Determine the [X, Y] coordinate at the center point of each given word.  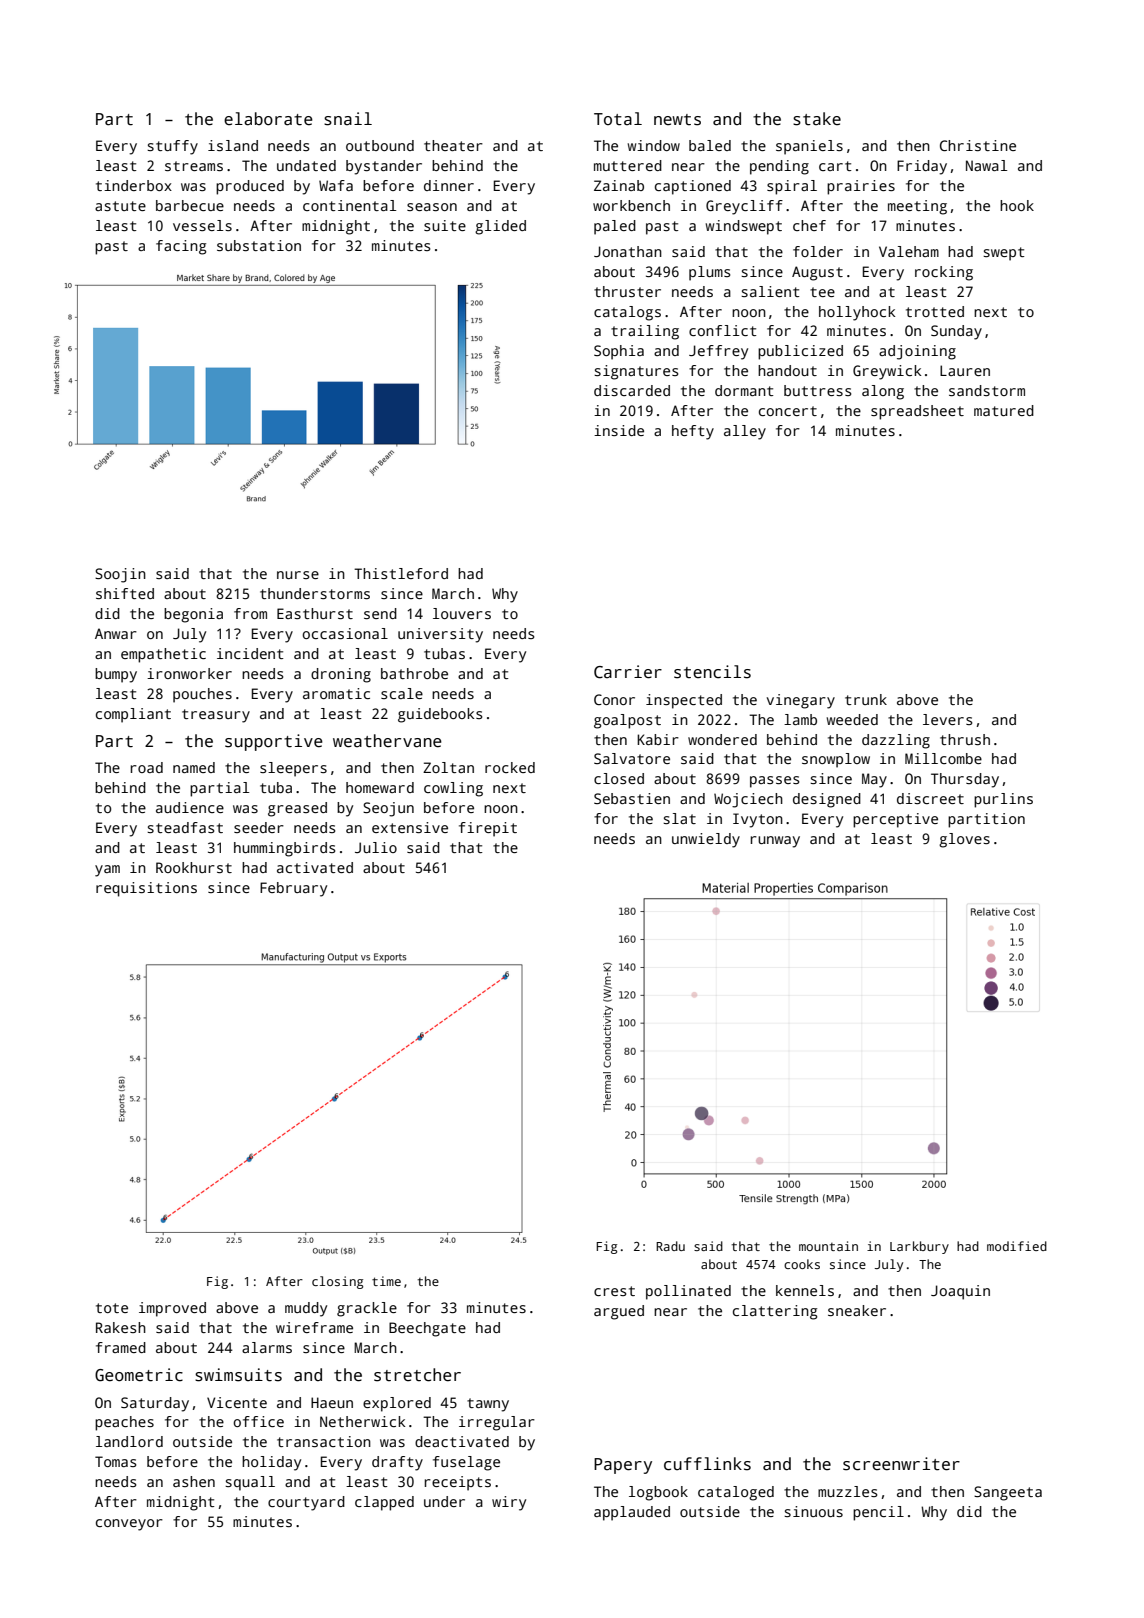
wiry [509, 1503]
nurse [298, 575]
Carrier [628, 672]
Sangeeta [1008, 1493]
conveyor [129, 1525]
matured [1004, 410]
